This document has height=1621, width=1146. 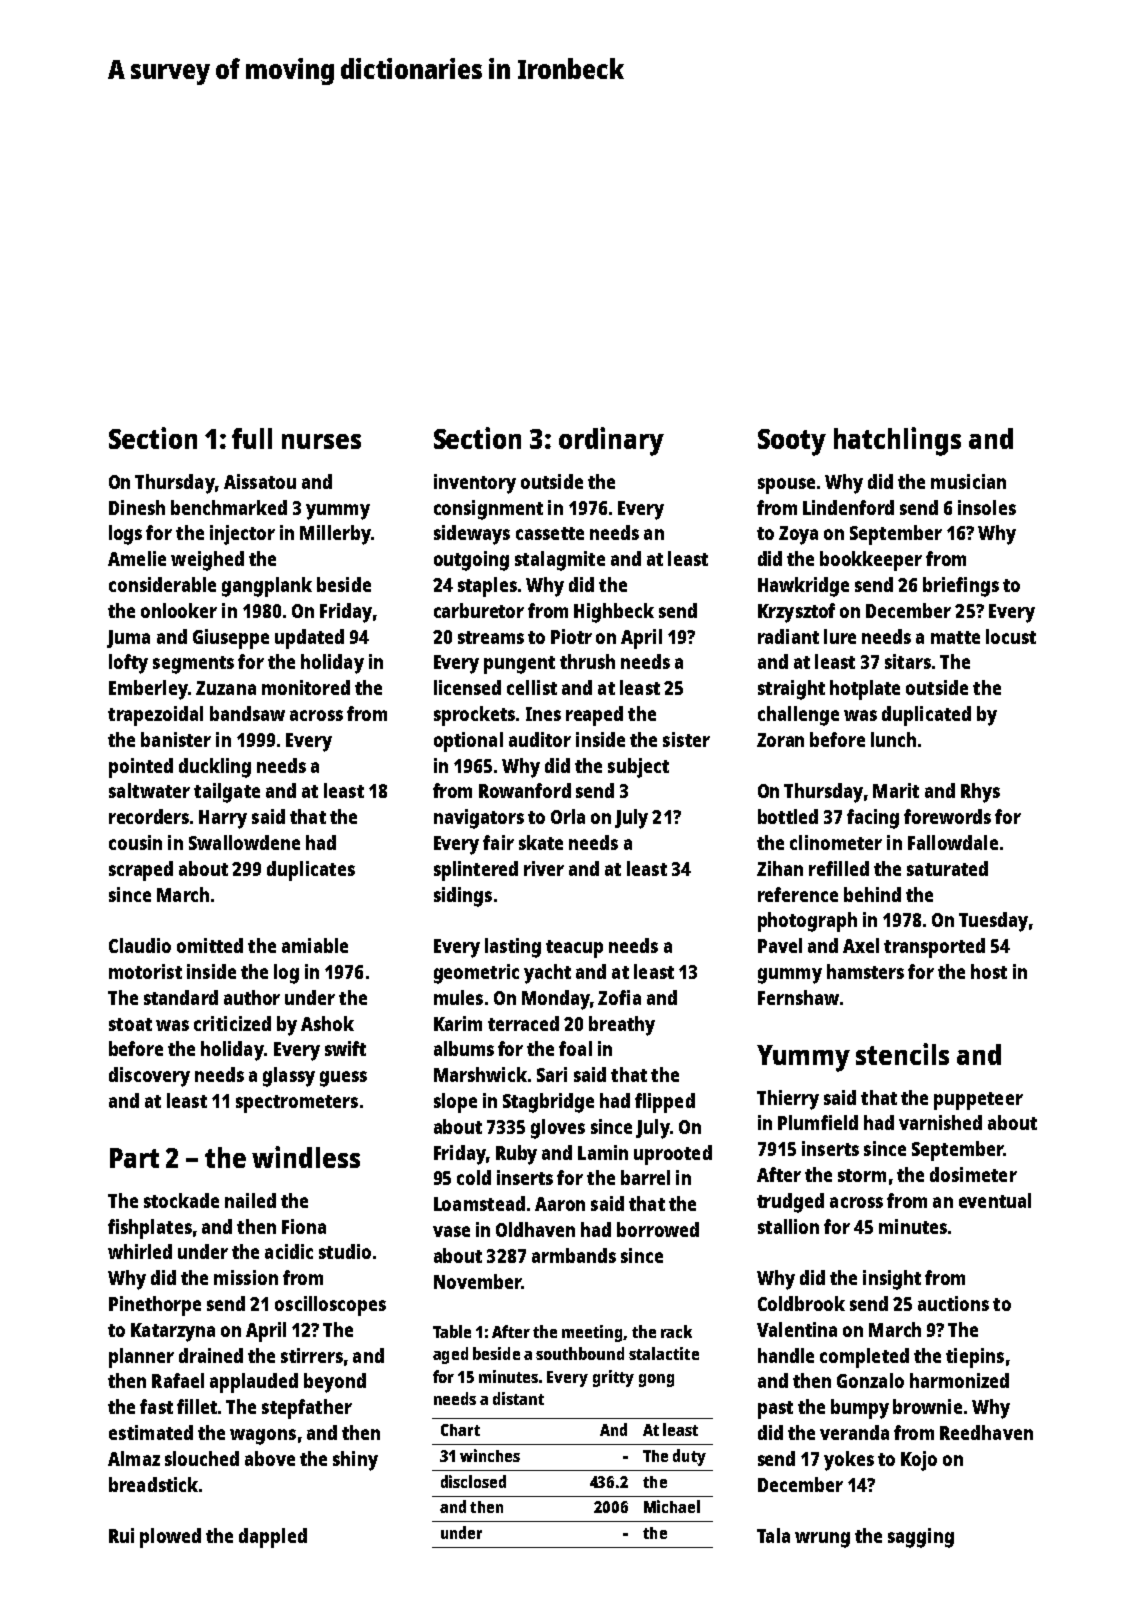 I want to click on plowed, so click(x=170, y=1538).
